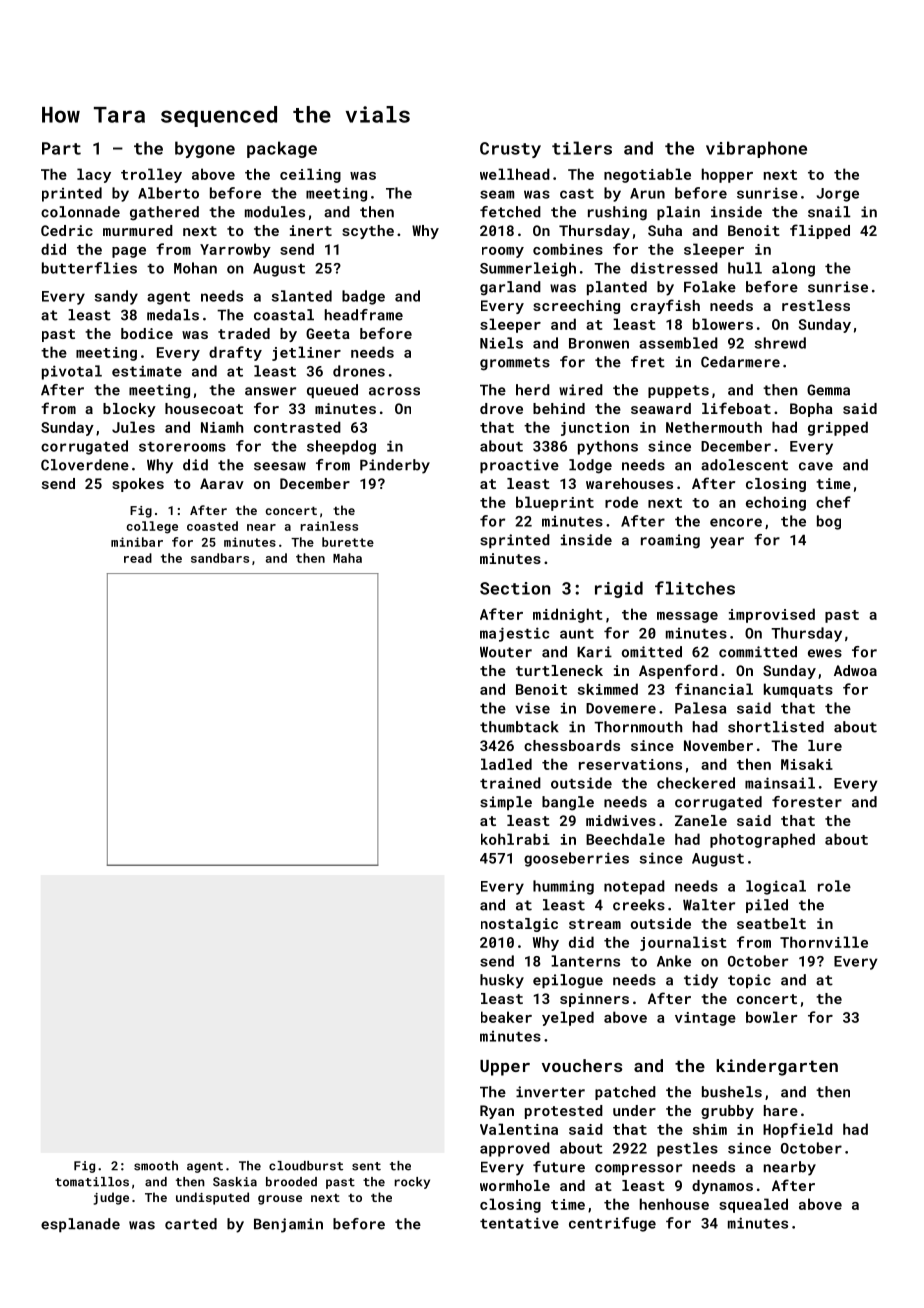  Describe the element at coordinates (501, 408) in the screenshot. I see `drove` at that location.
